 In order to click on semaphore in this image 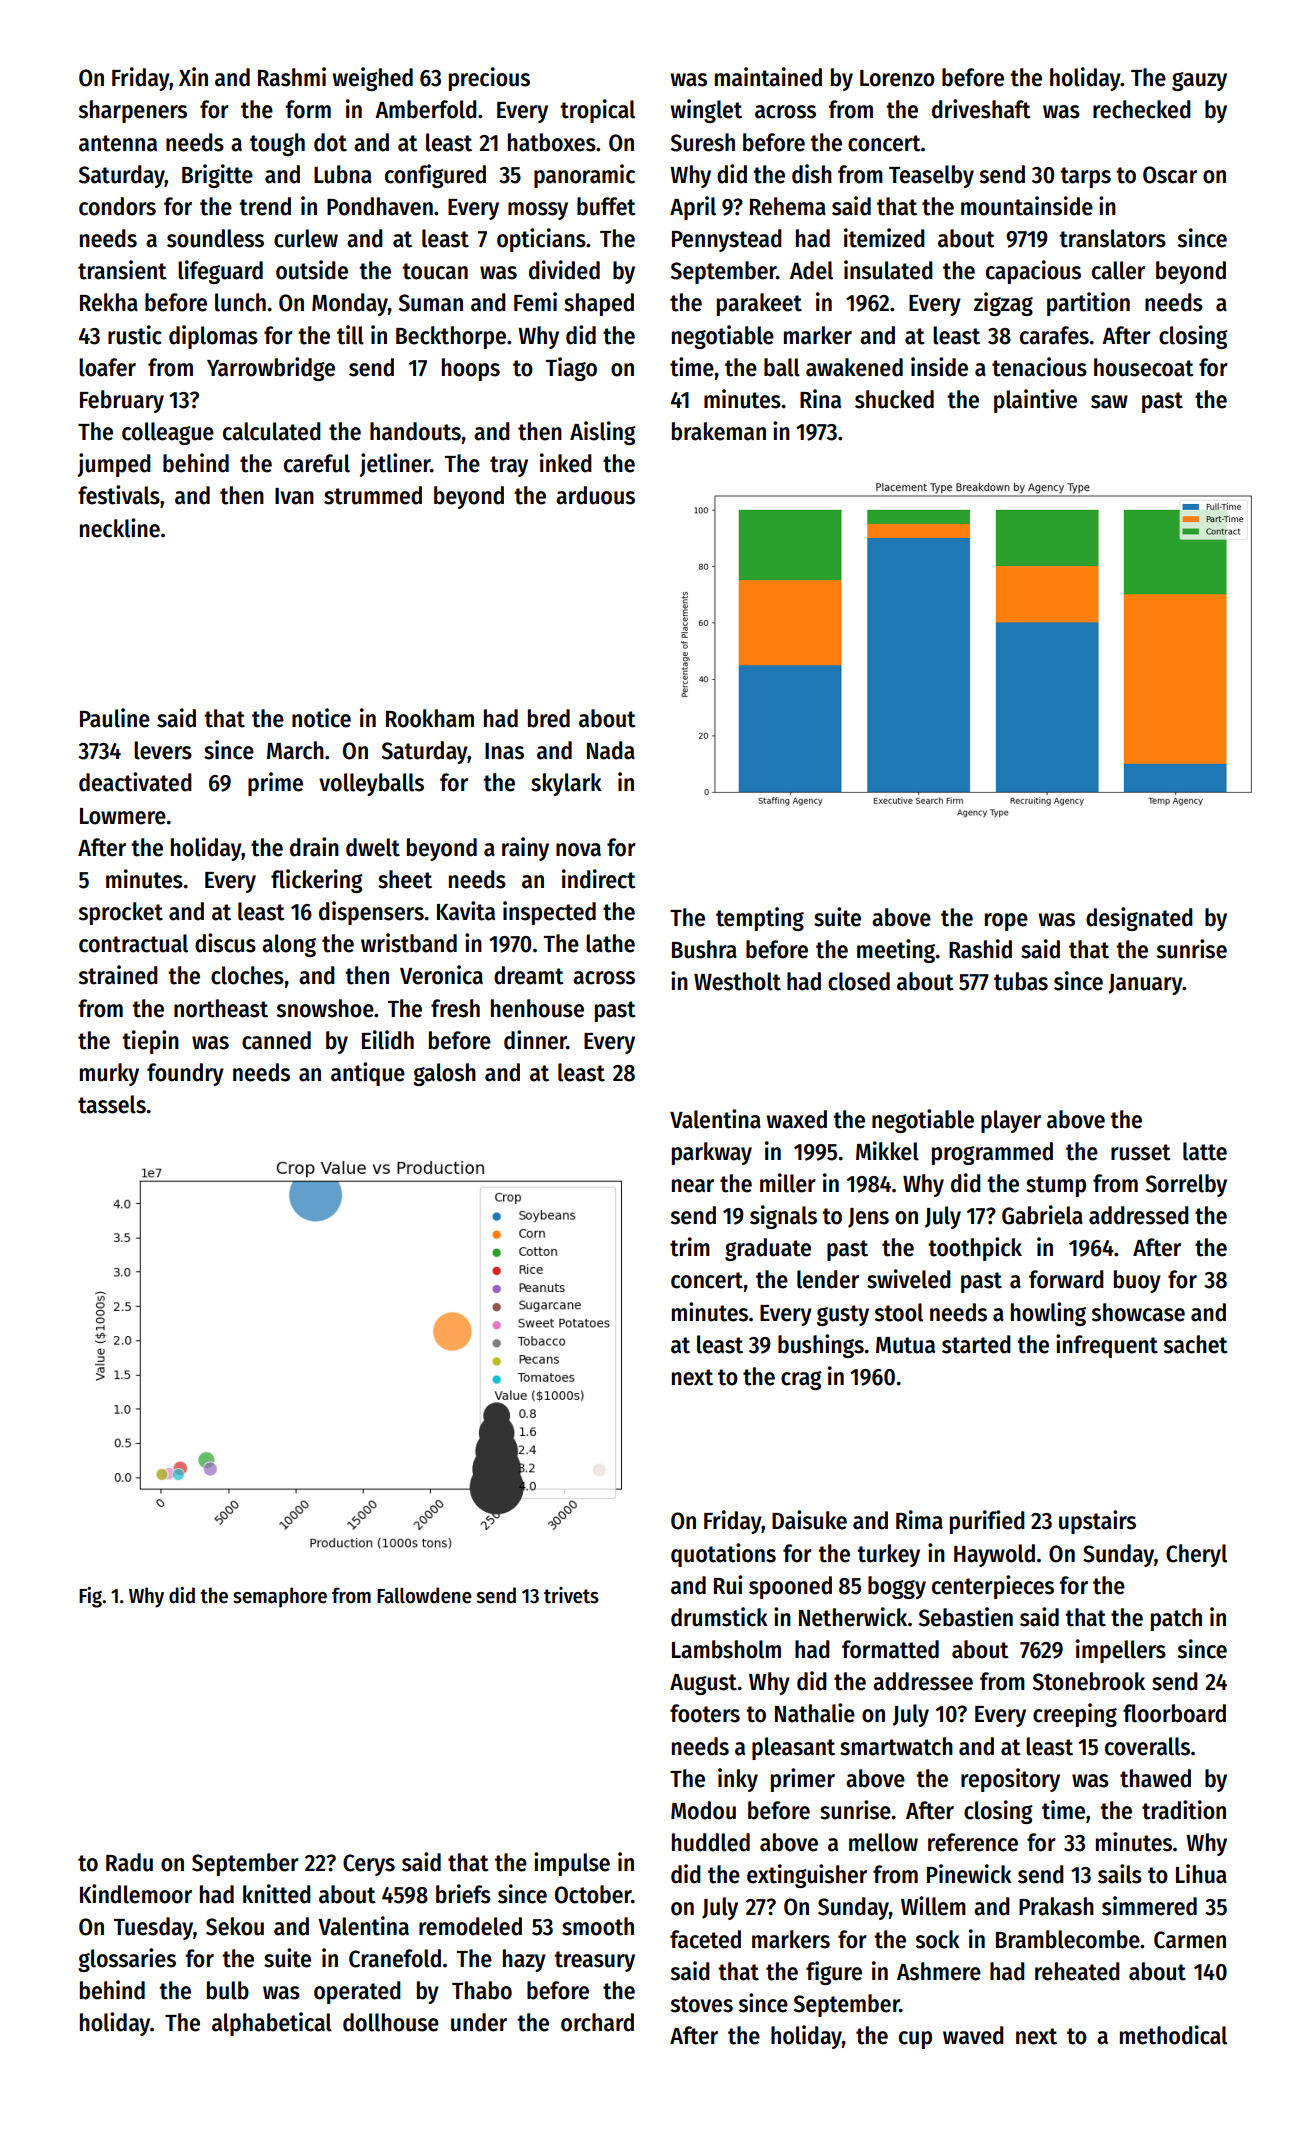, I will do `click(280, 1597)`.
